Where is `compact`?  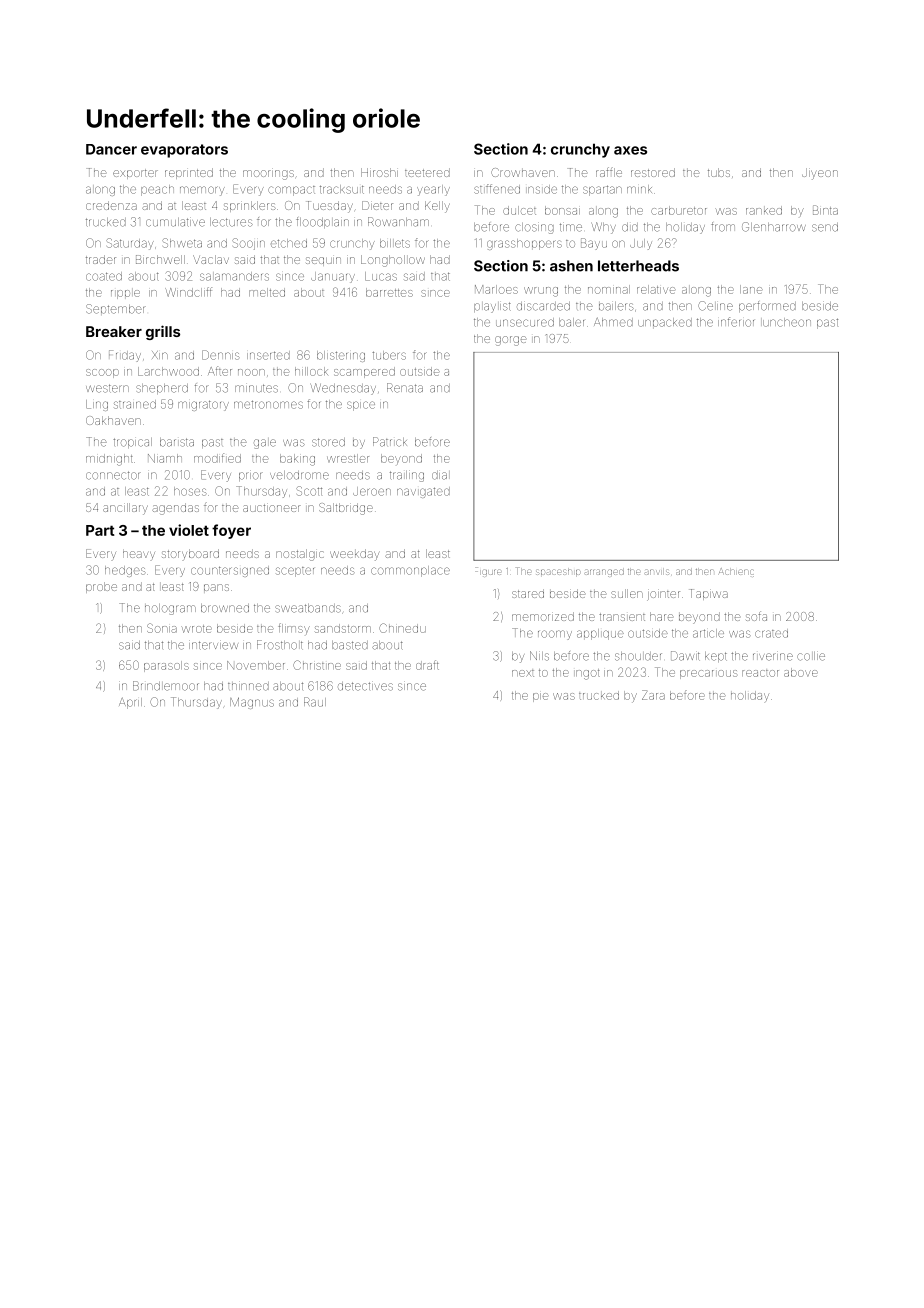
compact is located at coordinates (291, 191).
